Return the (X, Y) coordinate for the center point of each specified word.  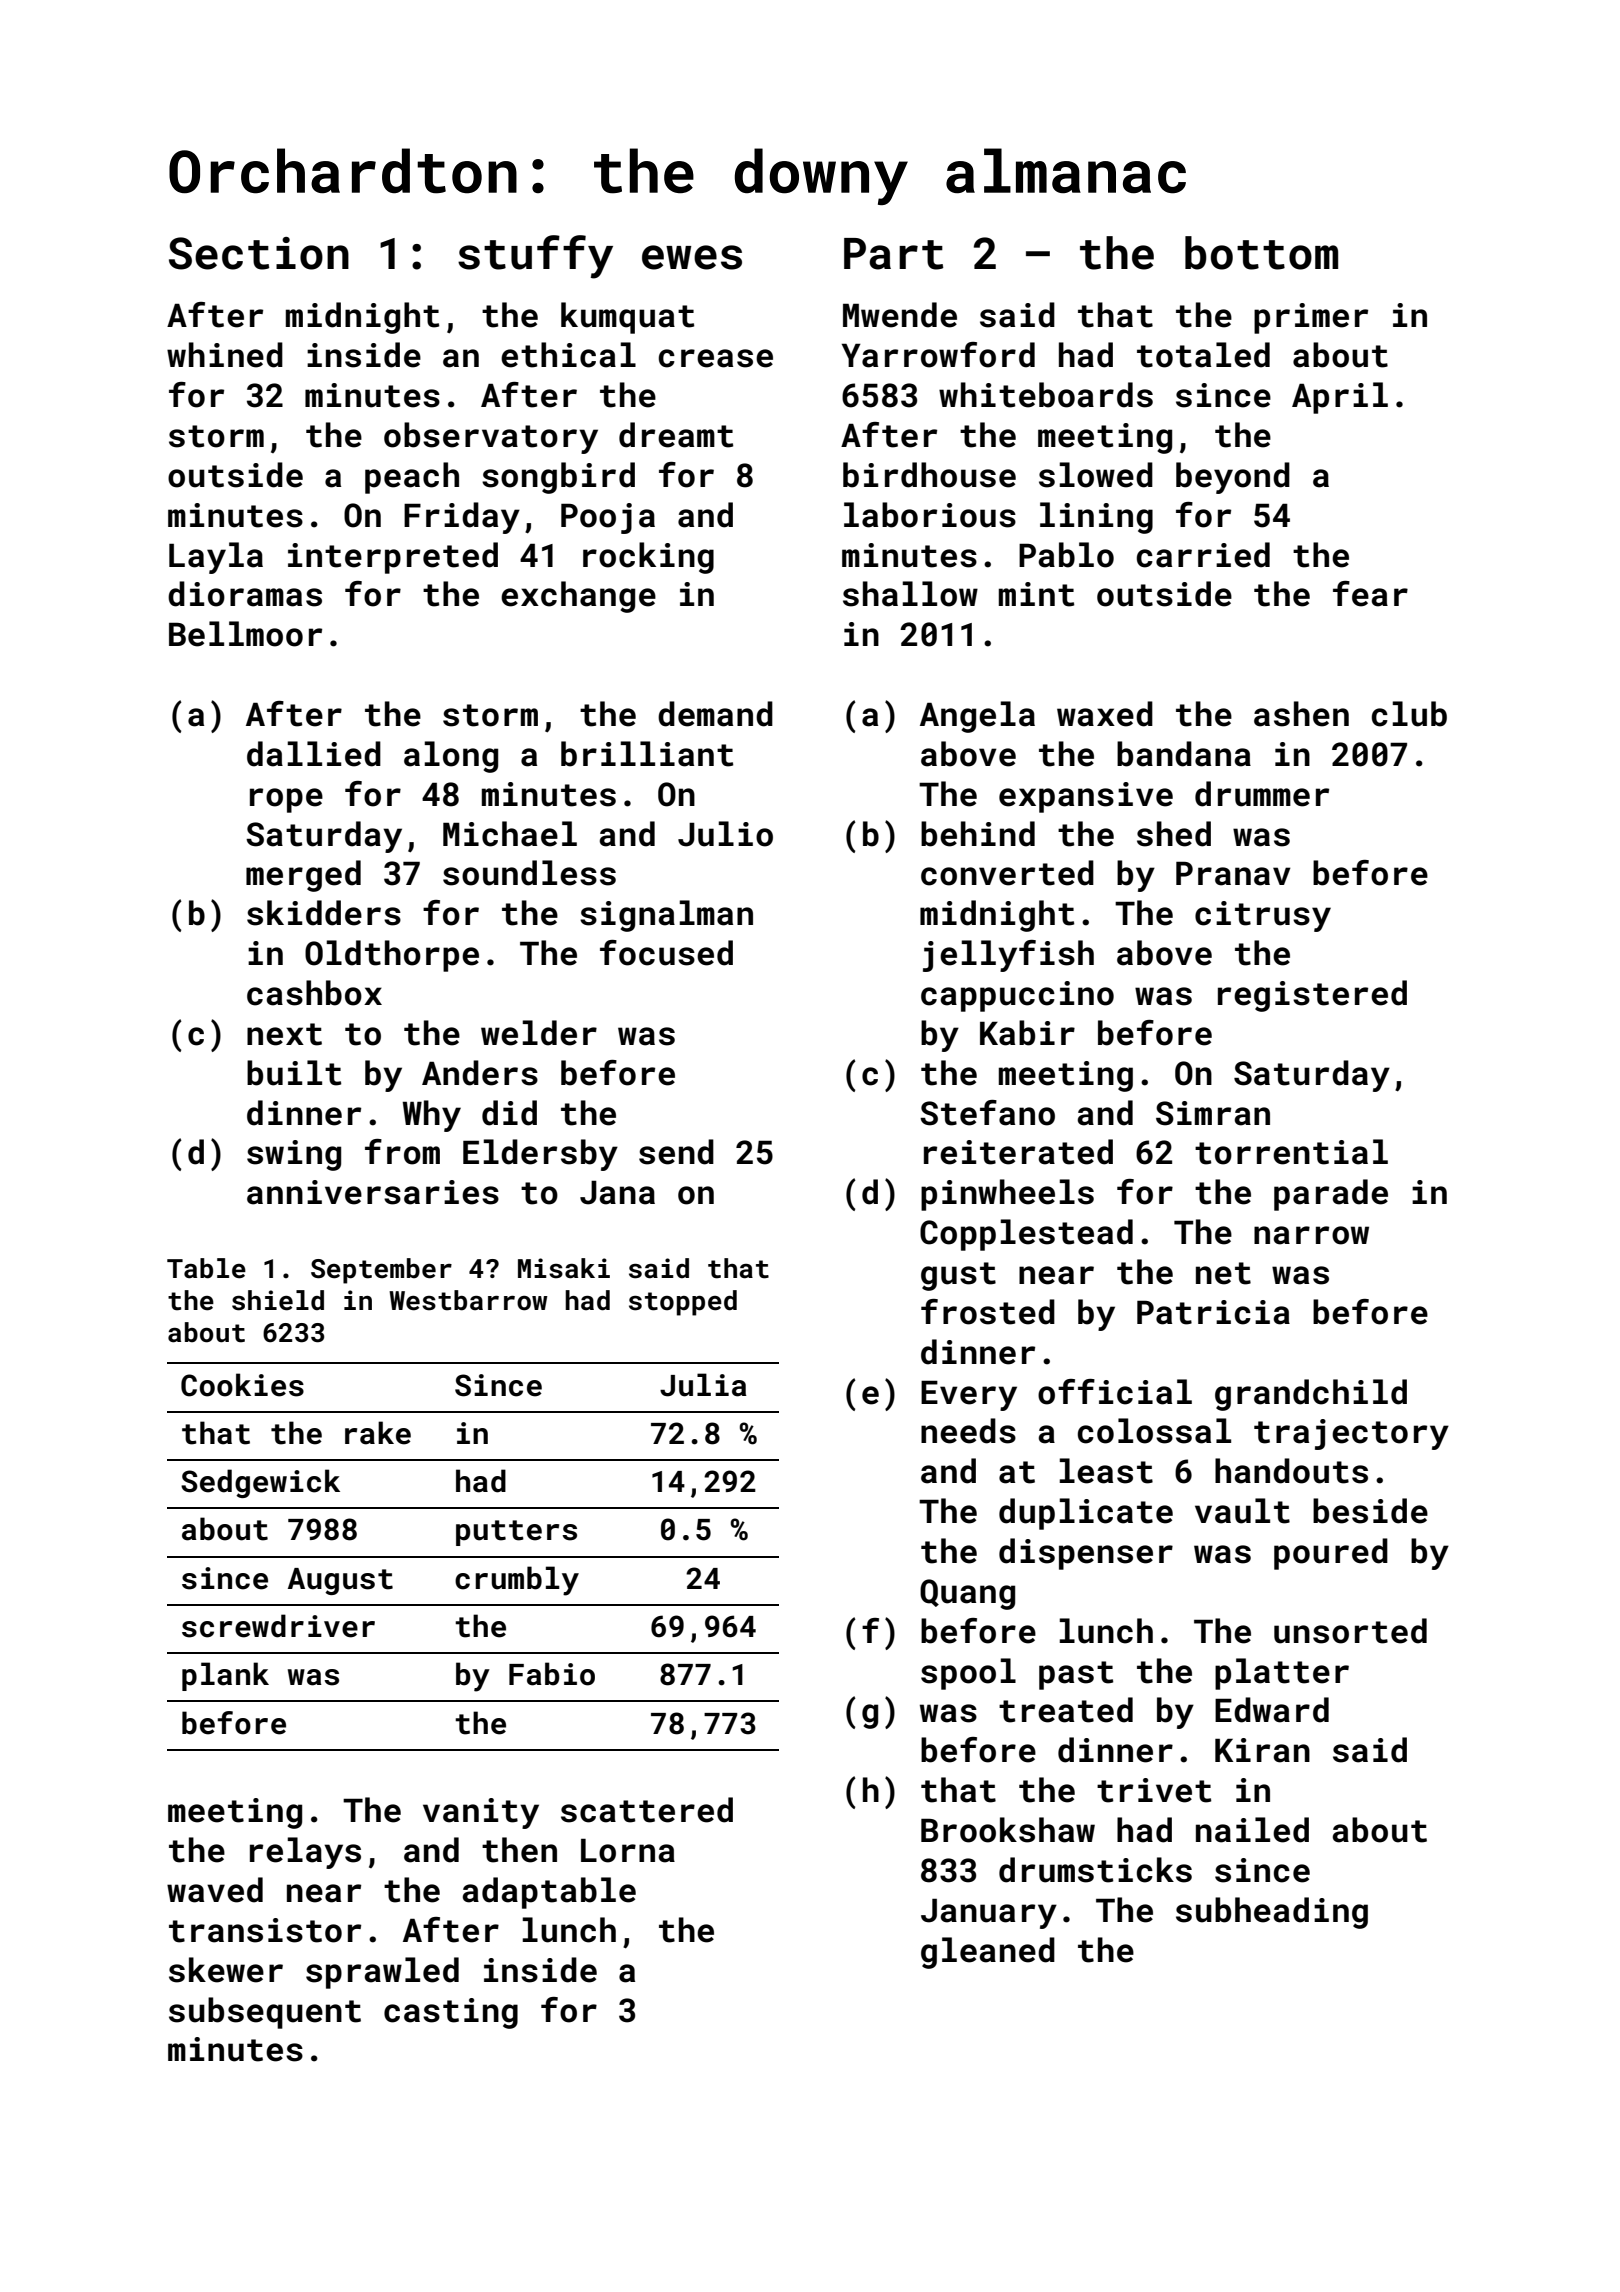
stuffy (535, 257)
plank (225, 1676)
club (1409, 714)
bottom (1261, 253)
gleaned (988, 1953)
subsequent (265, 2013)
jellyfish (1008, 956)
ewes (692, 257)
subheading (1272, 1913)
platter (1282, 1674)
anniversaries (373, 1192)
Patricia (1213, 1312)
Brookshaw (1008, 1830)
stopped (683, 1303)
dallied (314, 754)
